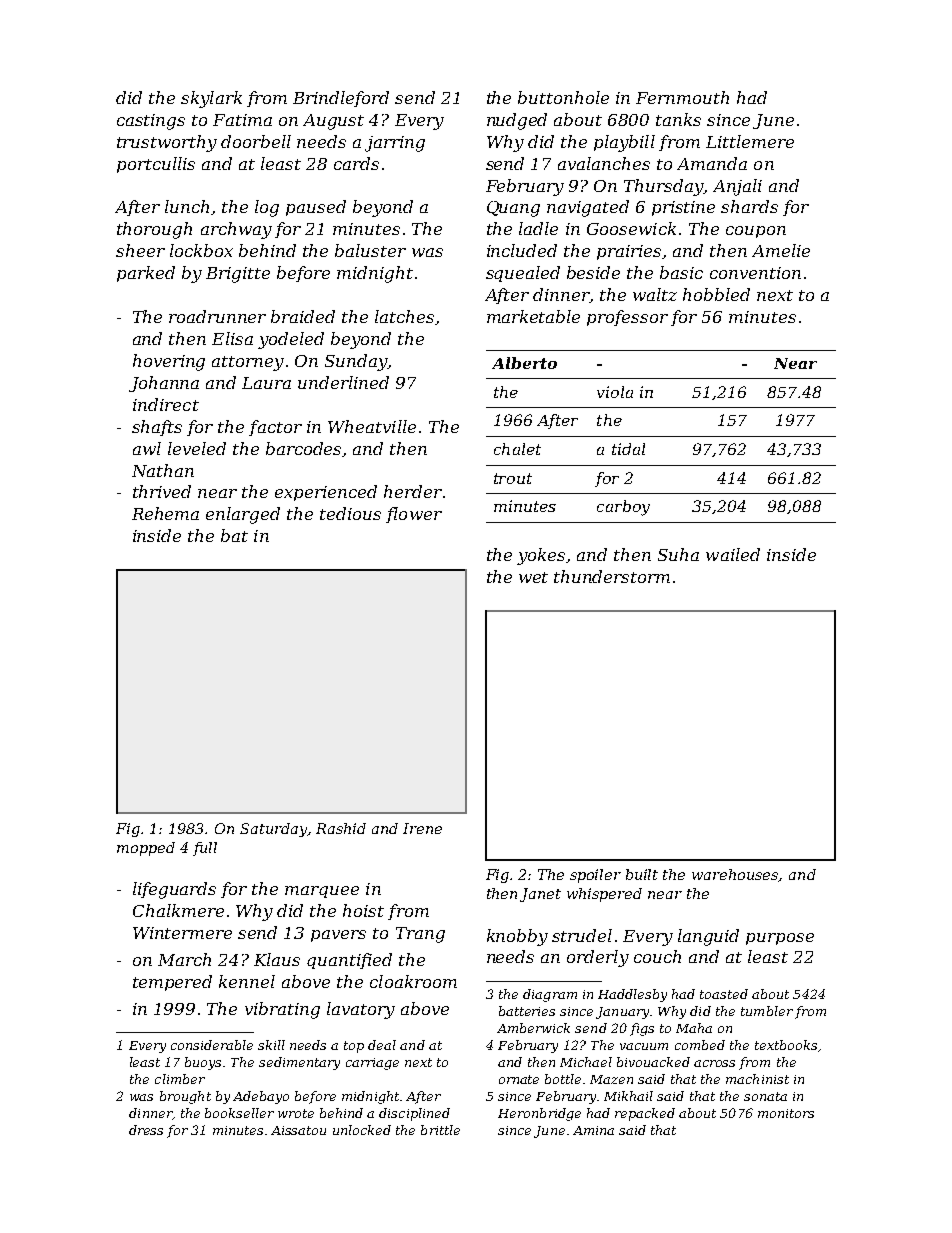  I want to click on Rehema, so click(165, 513).
